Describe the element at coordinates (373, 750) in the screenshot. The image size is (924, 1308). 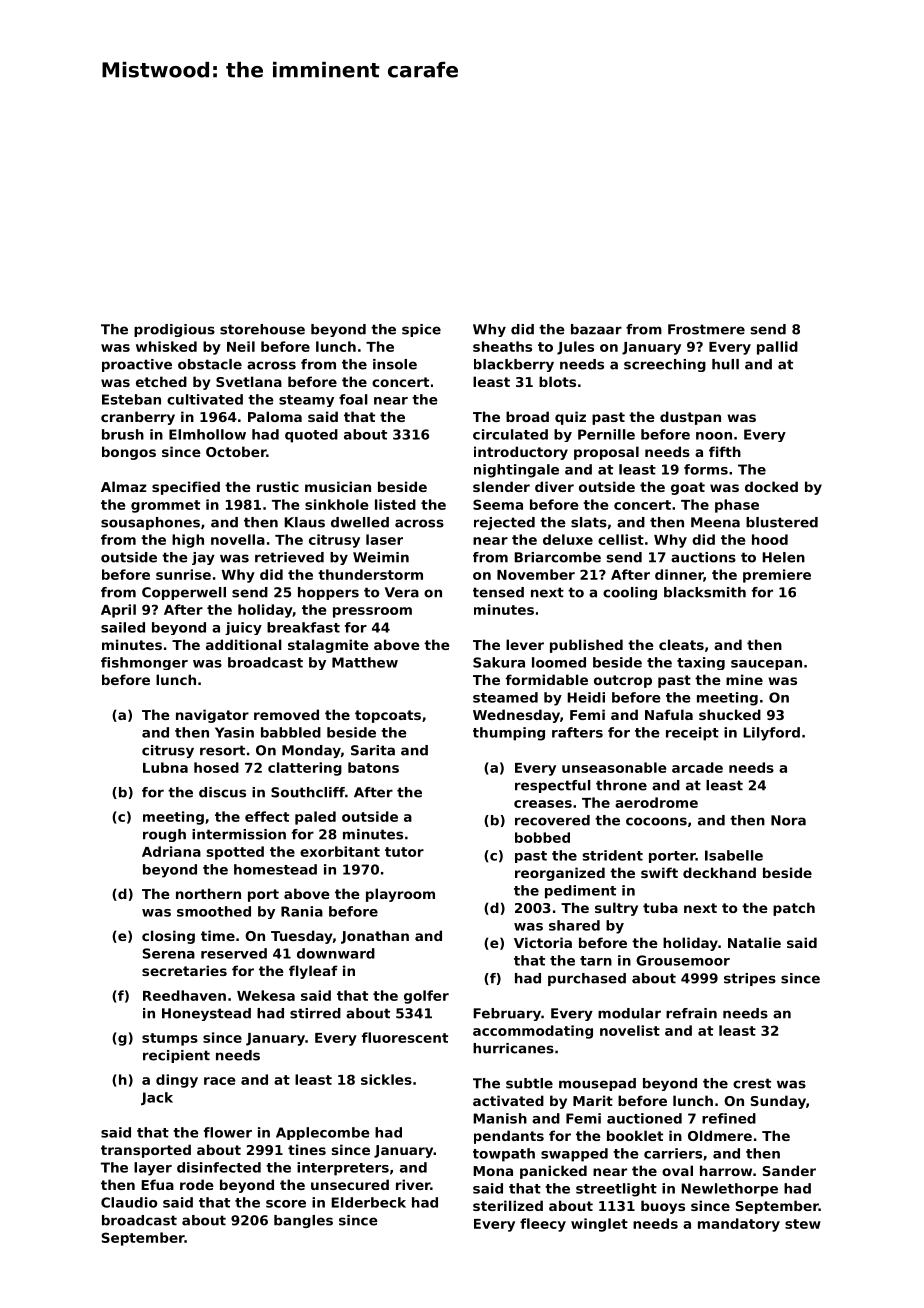
I see `Sarita` at that location.
